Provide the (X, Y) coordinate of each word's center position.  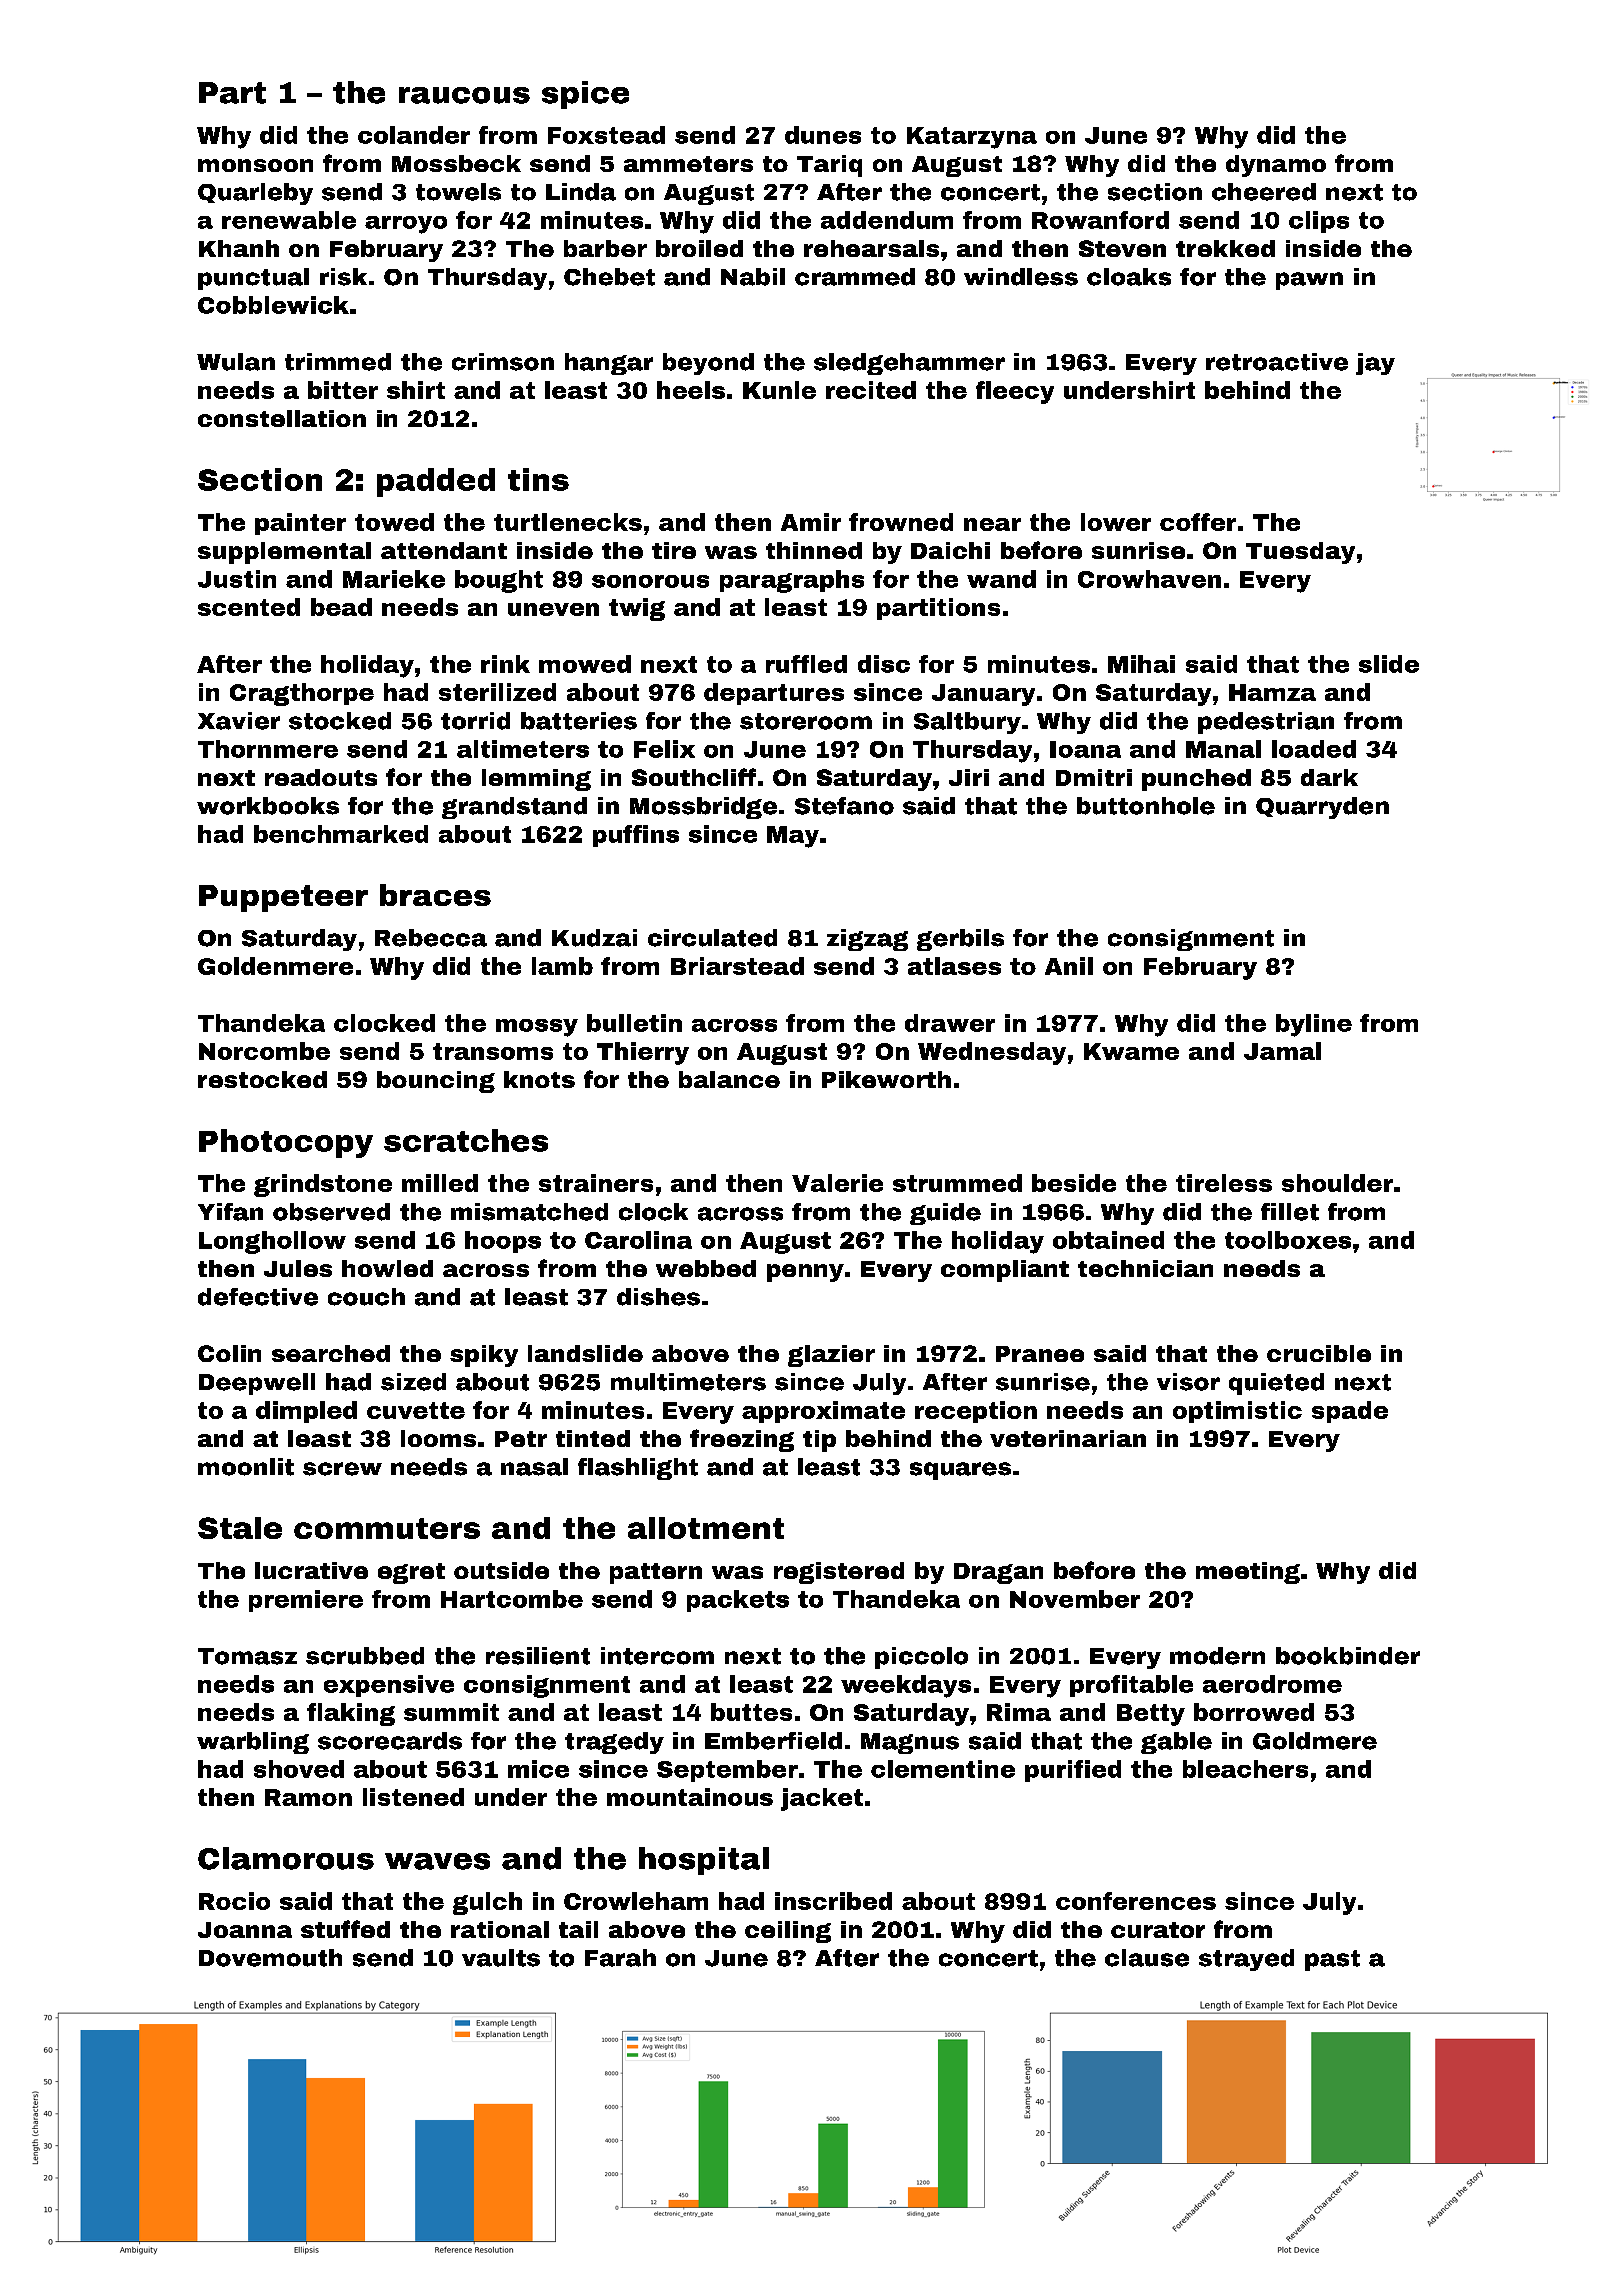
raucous (464, 95)
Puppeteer (283, 898)
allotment (706, 1528)
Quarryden (1322, 808)
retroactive (1277, 362)
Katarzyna (972, 138)
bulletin (634, 1023)
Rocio (234, 1901)
